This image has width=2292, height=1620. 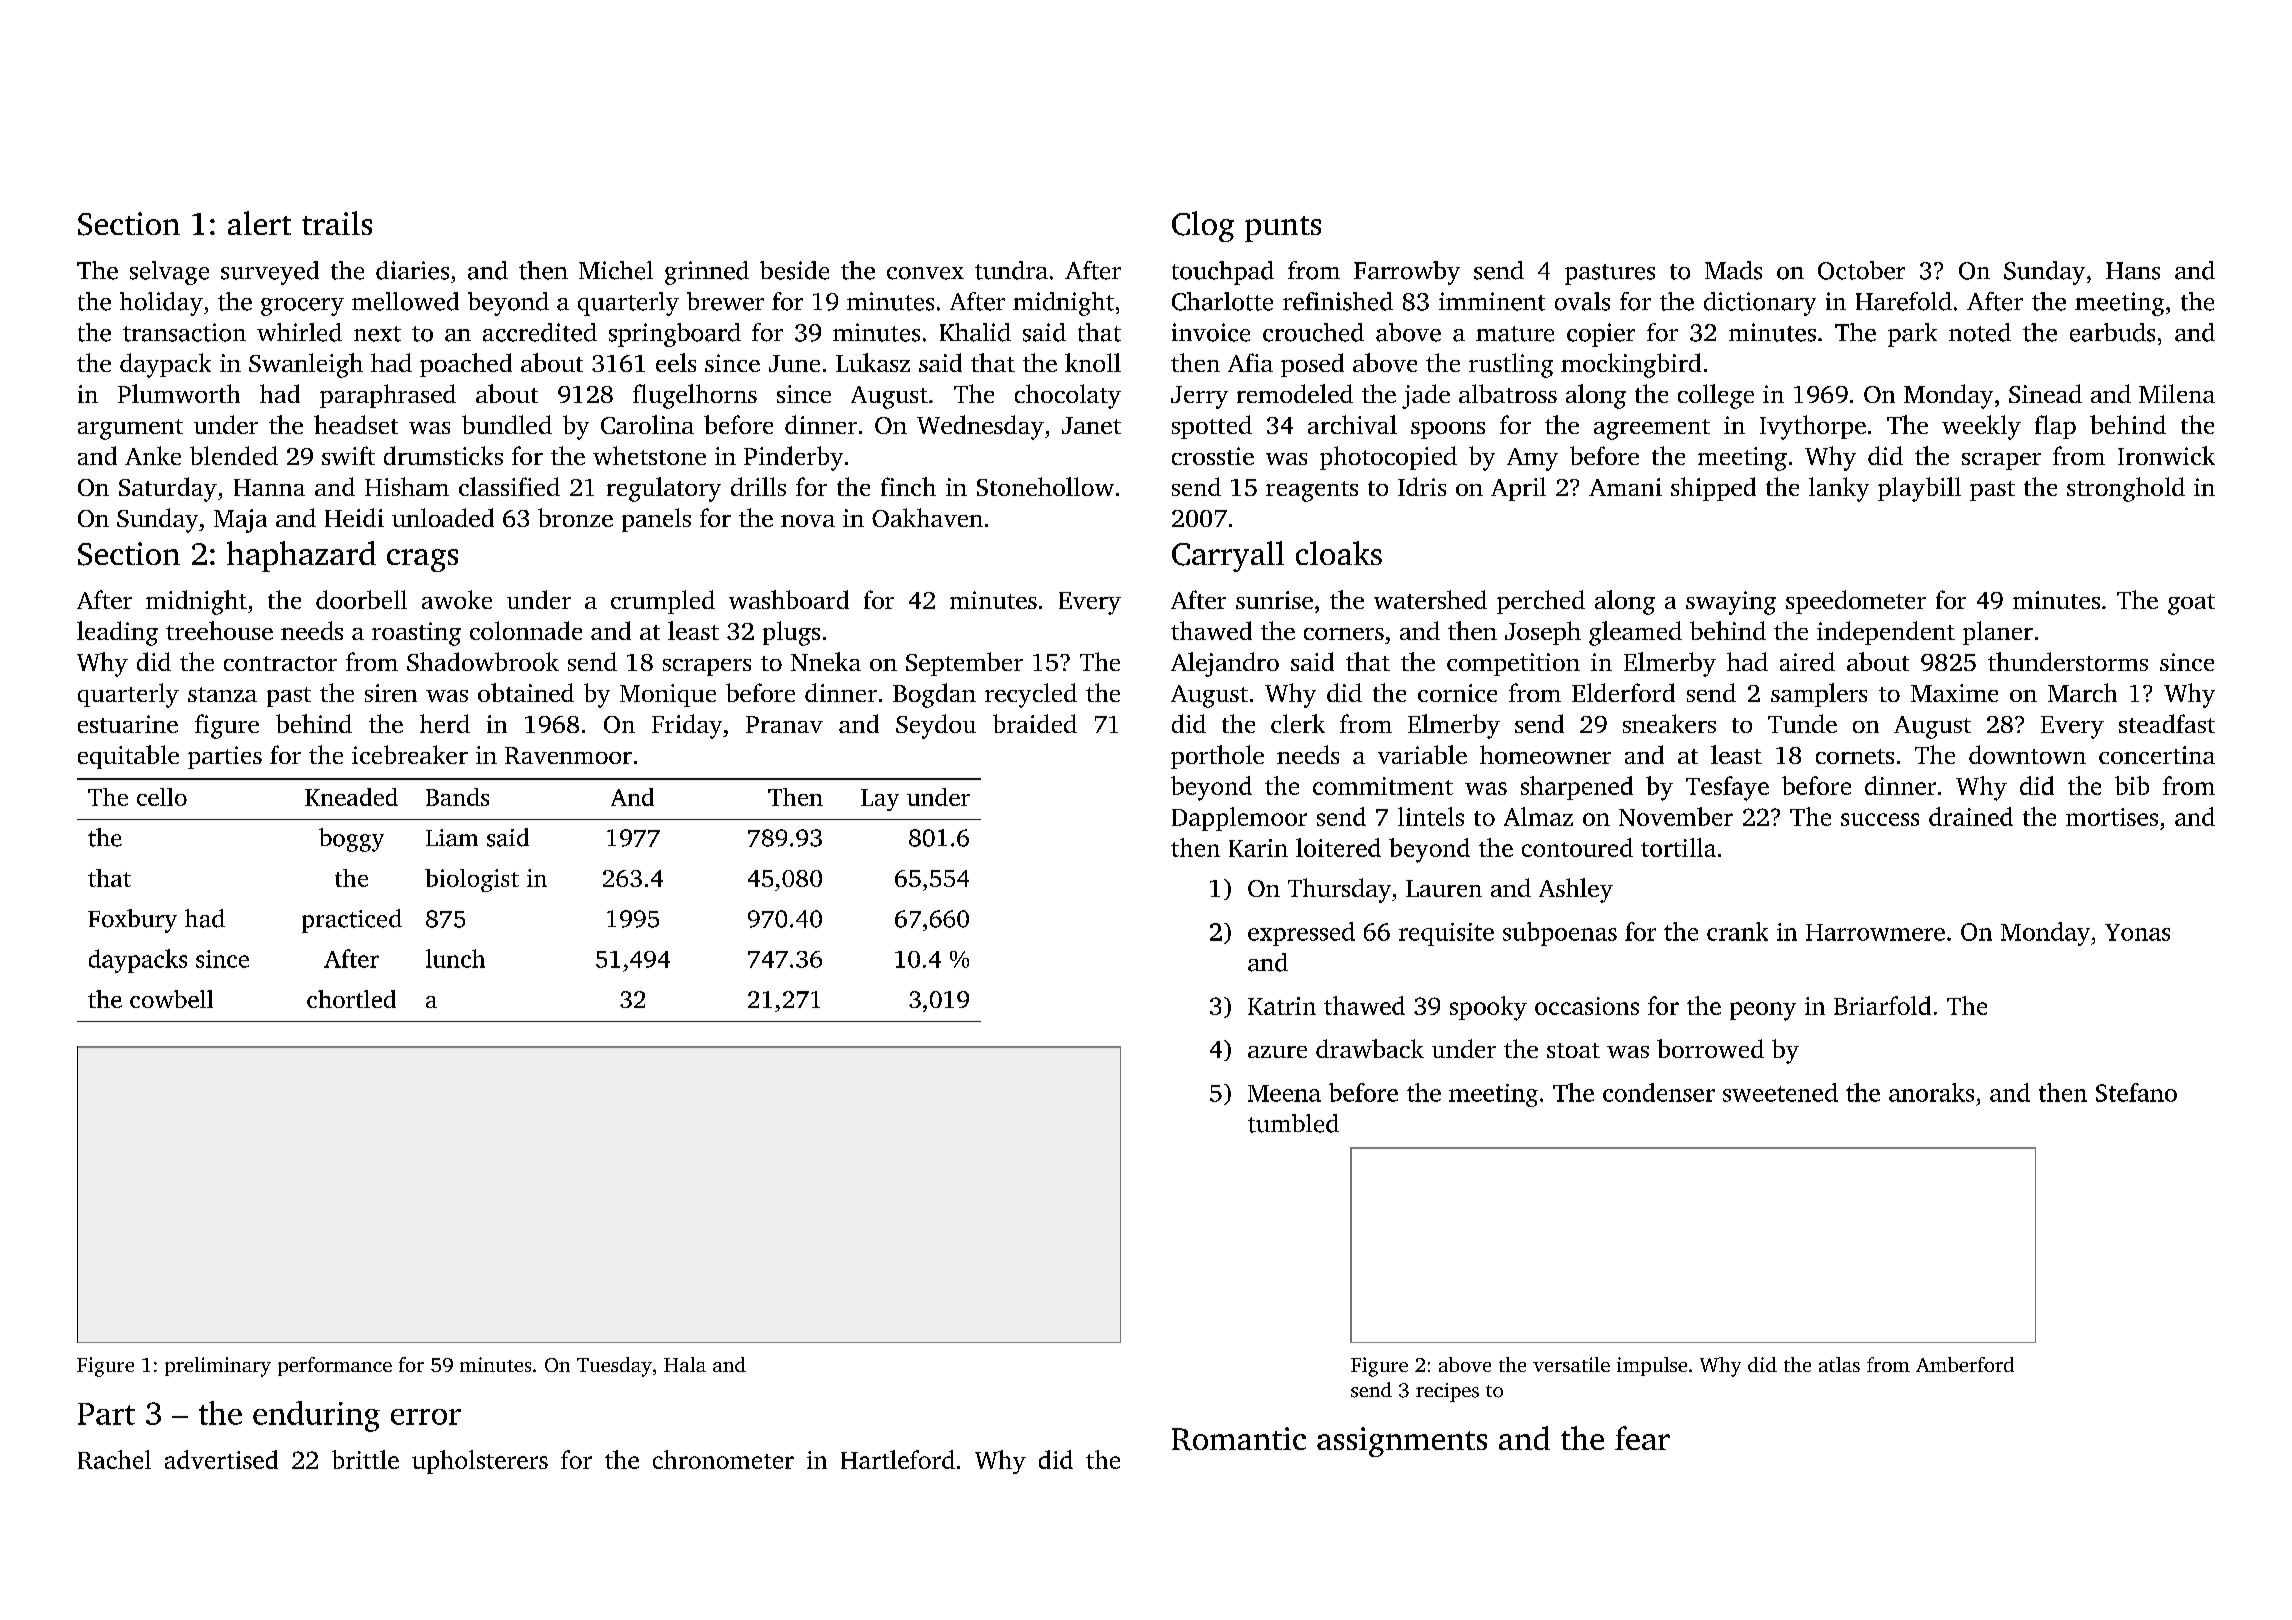 What do you see at coordinates (1293, 1123) in the image?
I see `tumbled` at bounding box center [1293, 1123].
